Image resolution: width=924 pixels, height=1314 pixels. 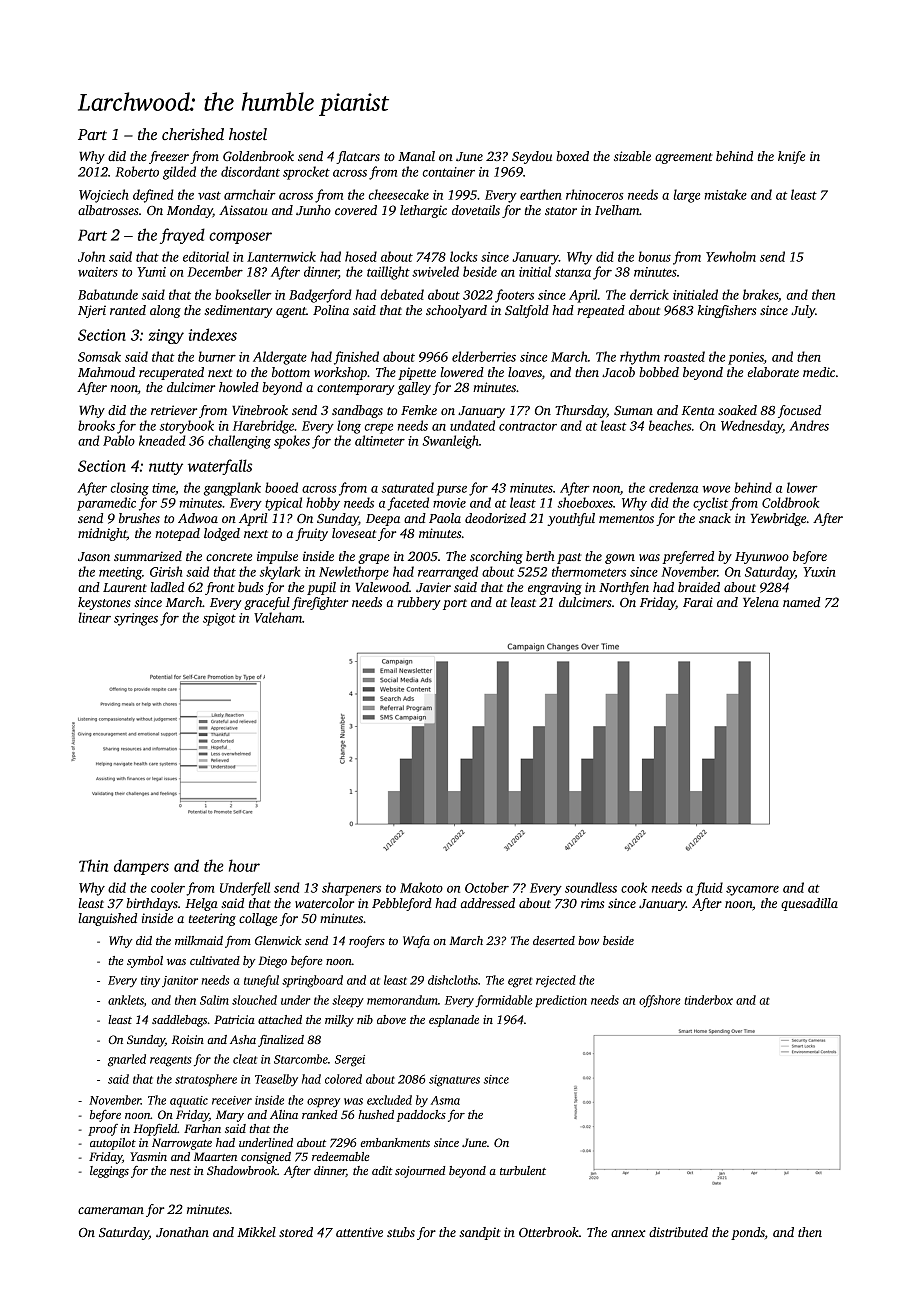 I want to click on schoolyard, so click(x=456, y=311).
